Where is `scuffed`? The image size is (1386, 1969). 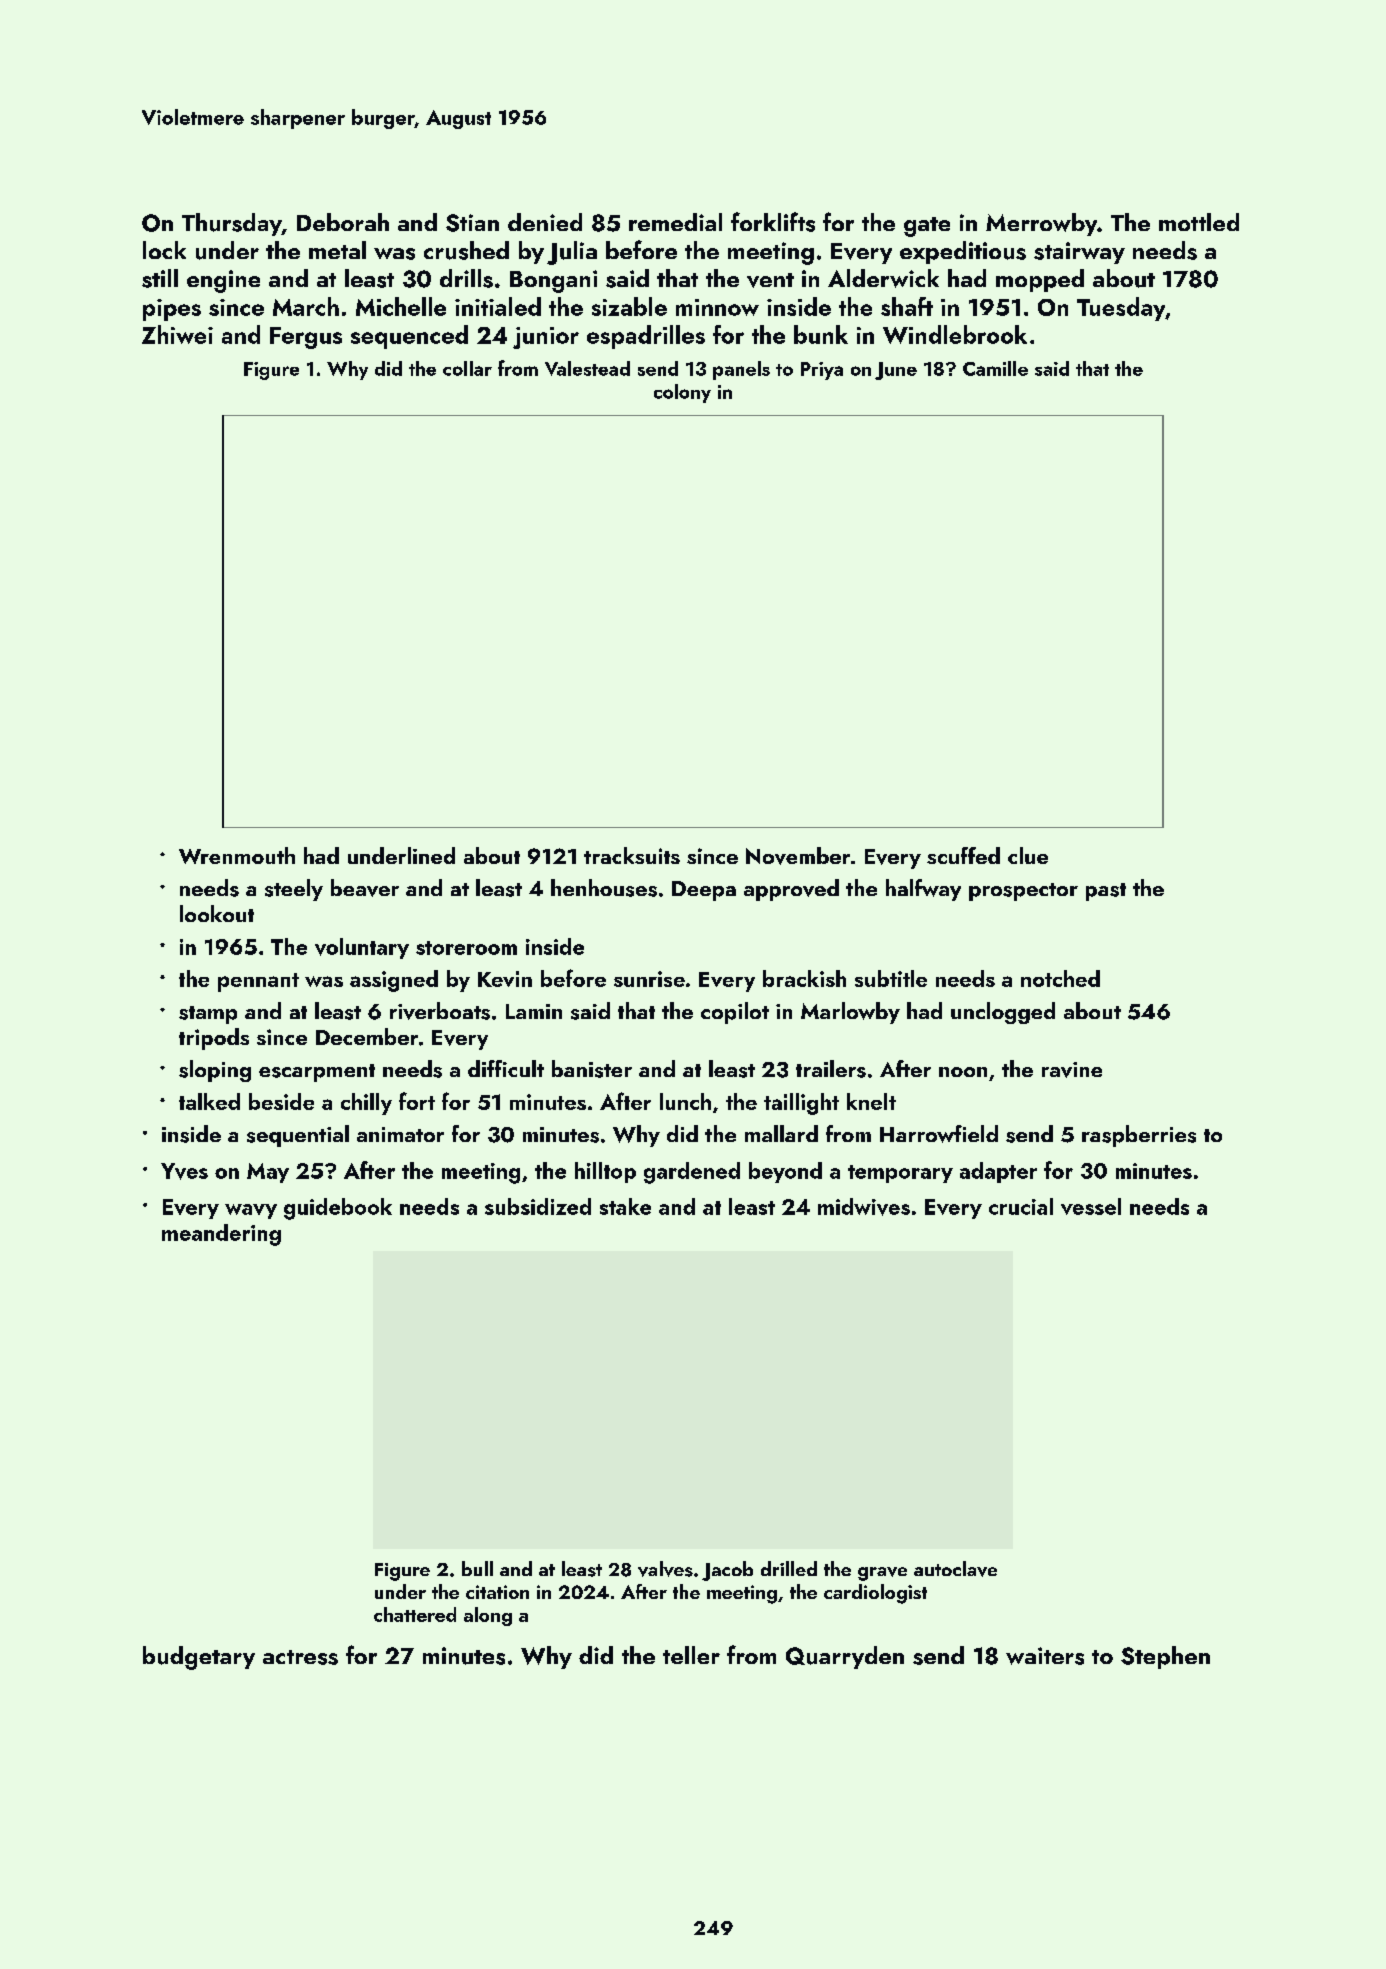
scuffed is located at coordinates (963, 855).
